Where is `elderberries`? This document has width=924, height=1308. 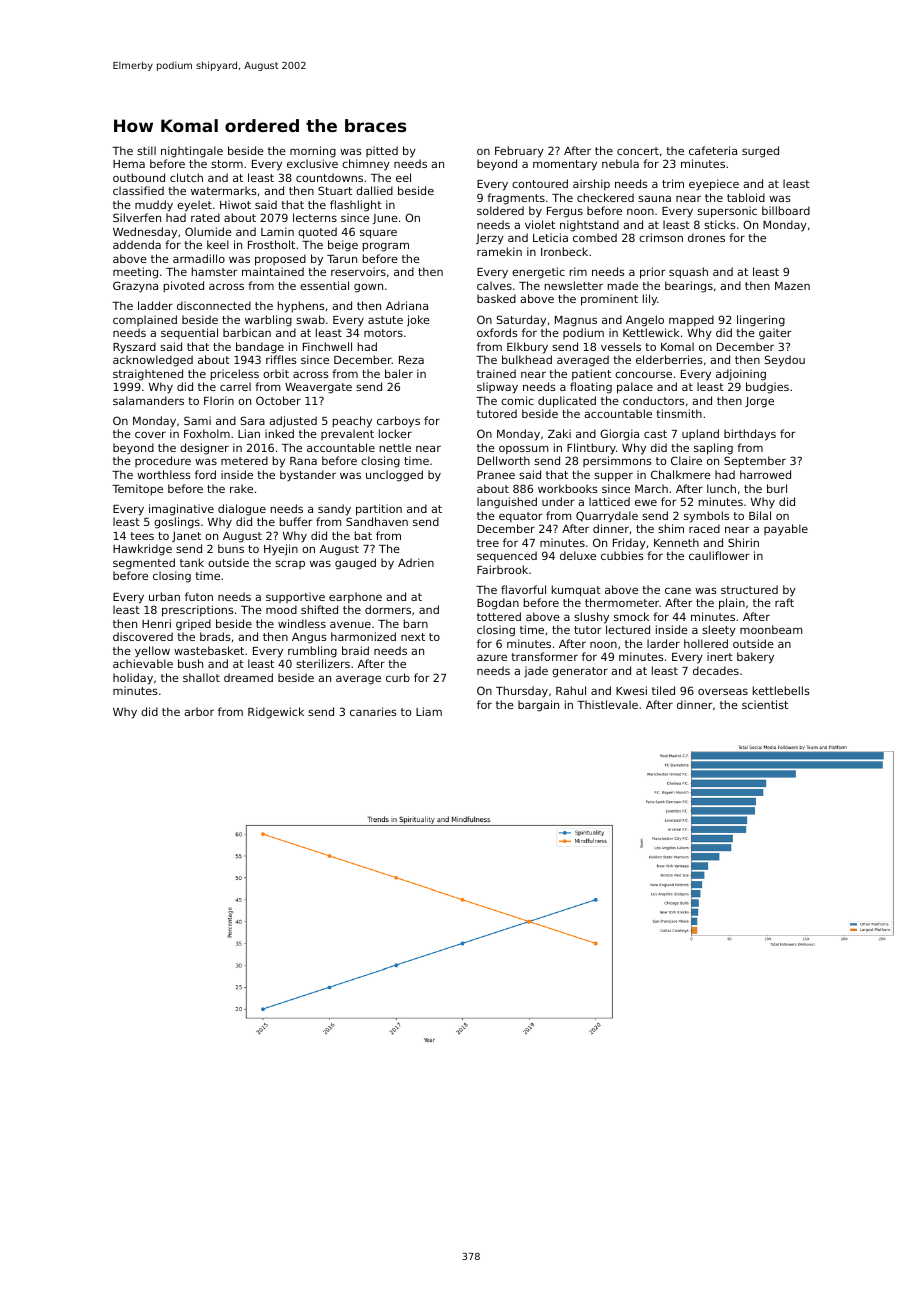 elderberries is located at coordinates (669, 359).
